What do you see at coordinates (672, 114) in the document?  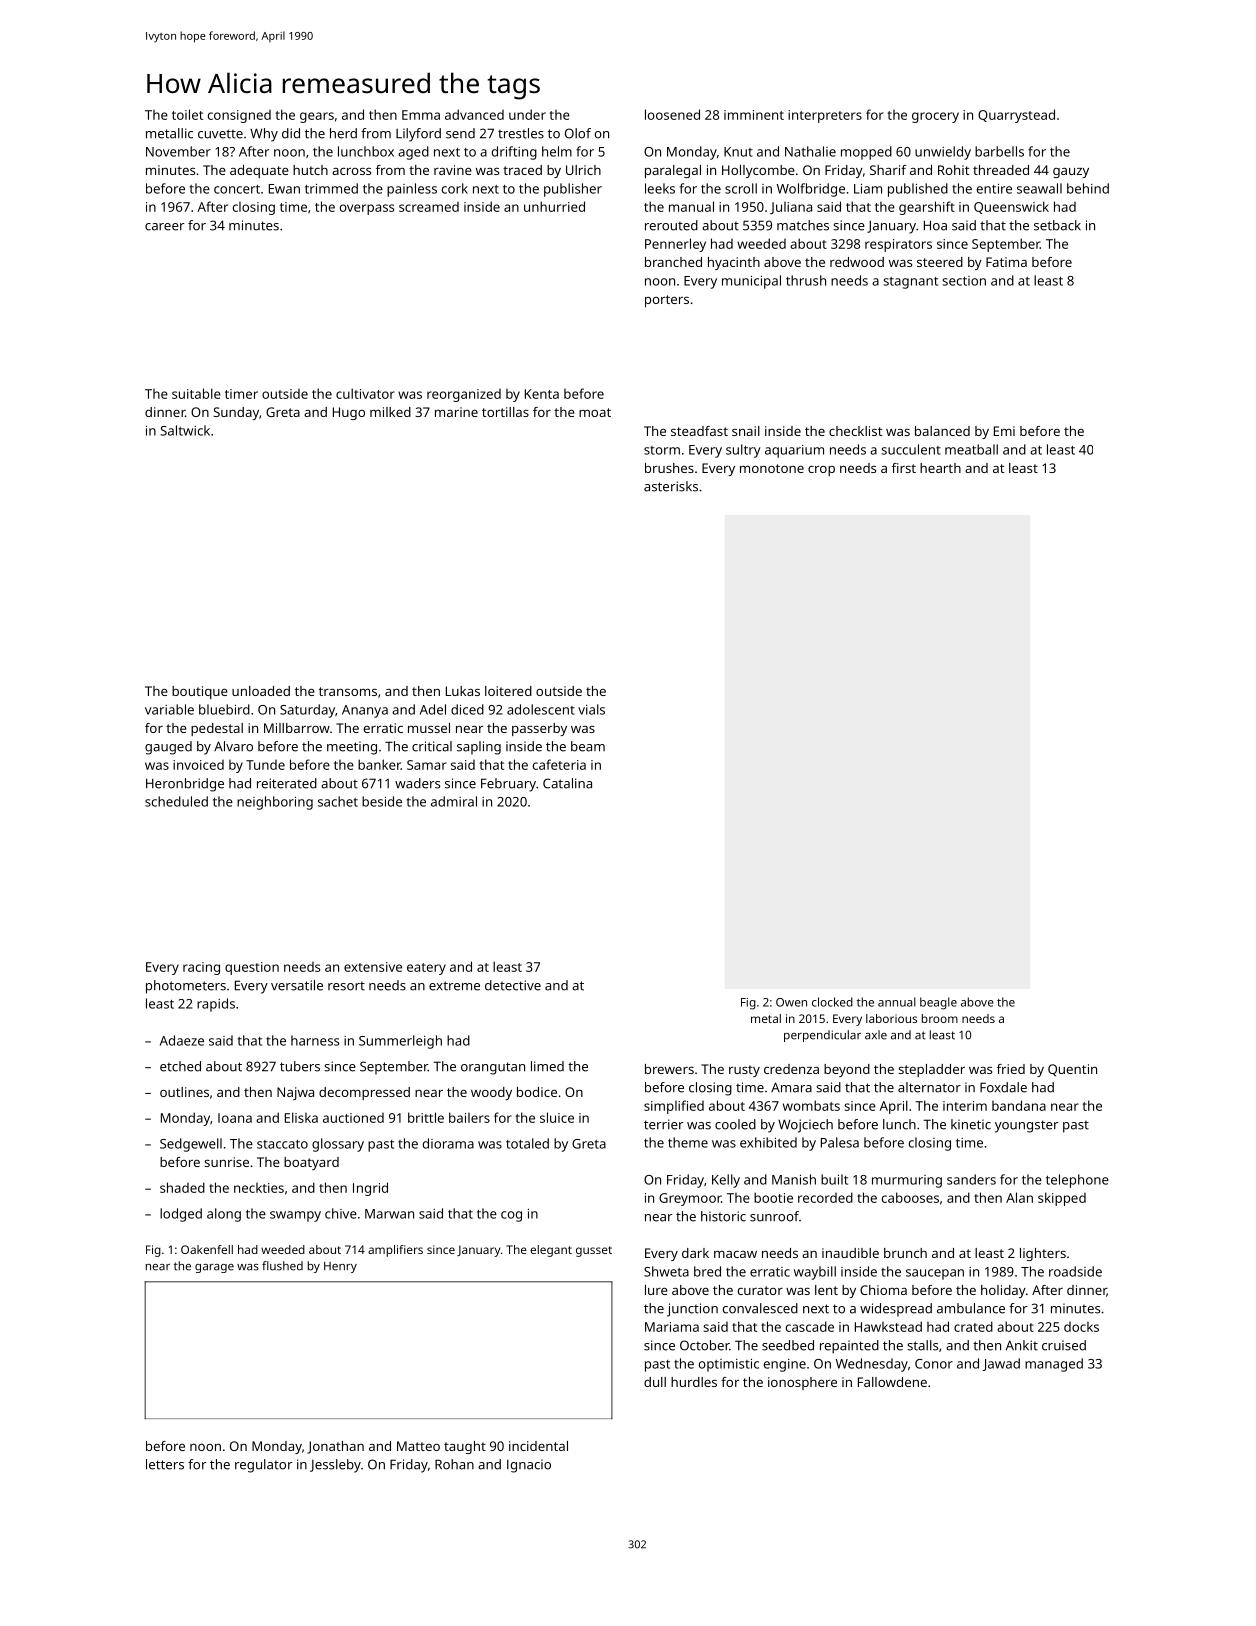 I see `loosened` at bounding box center [672, 114].
